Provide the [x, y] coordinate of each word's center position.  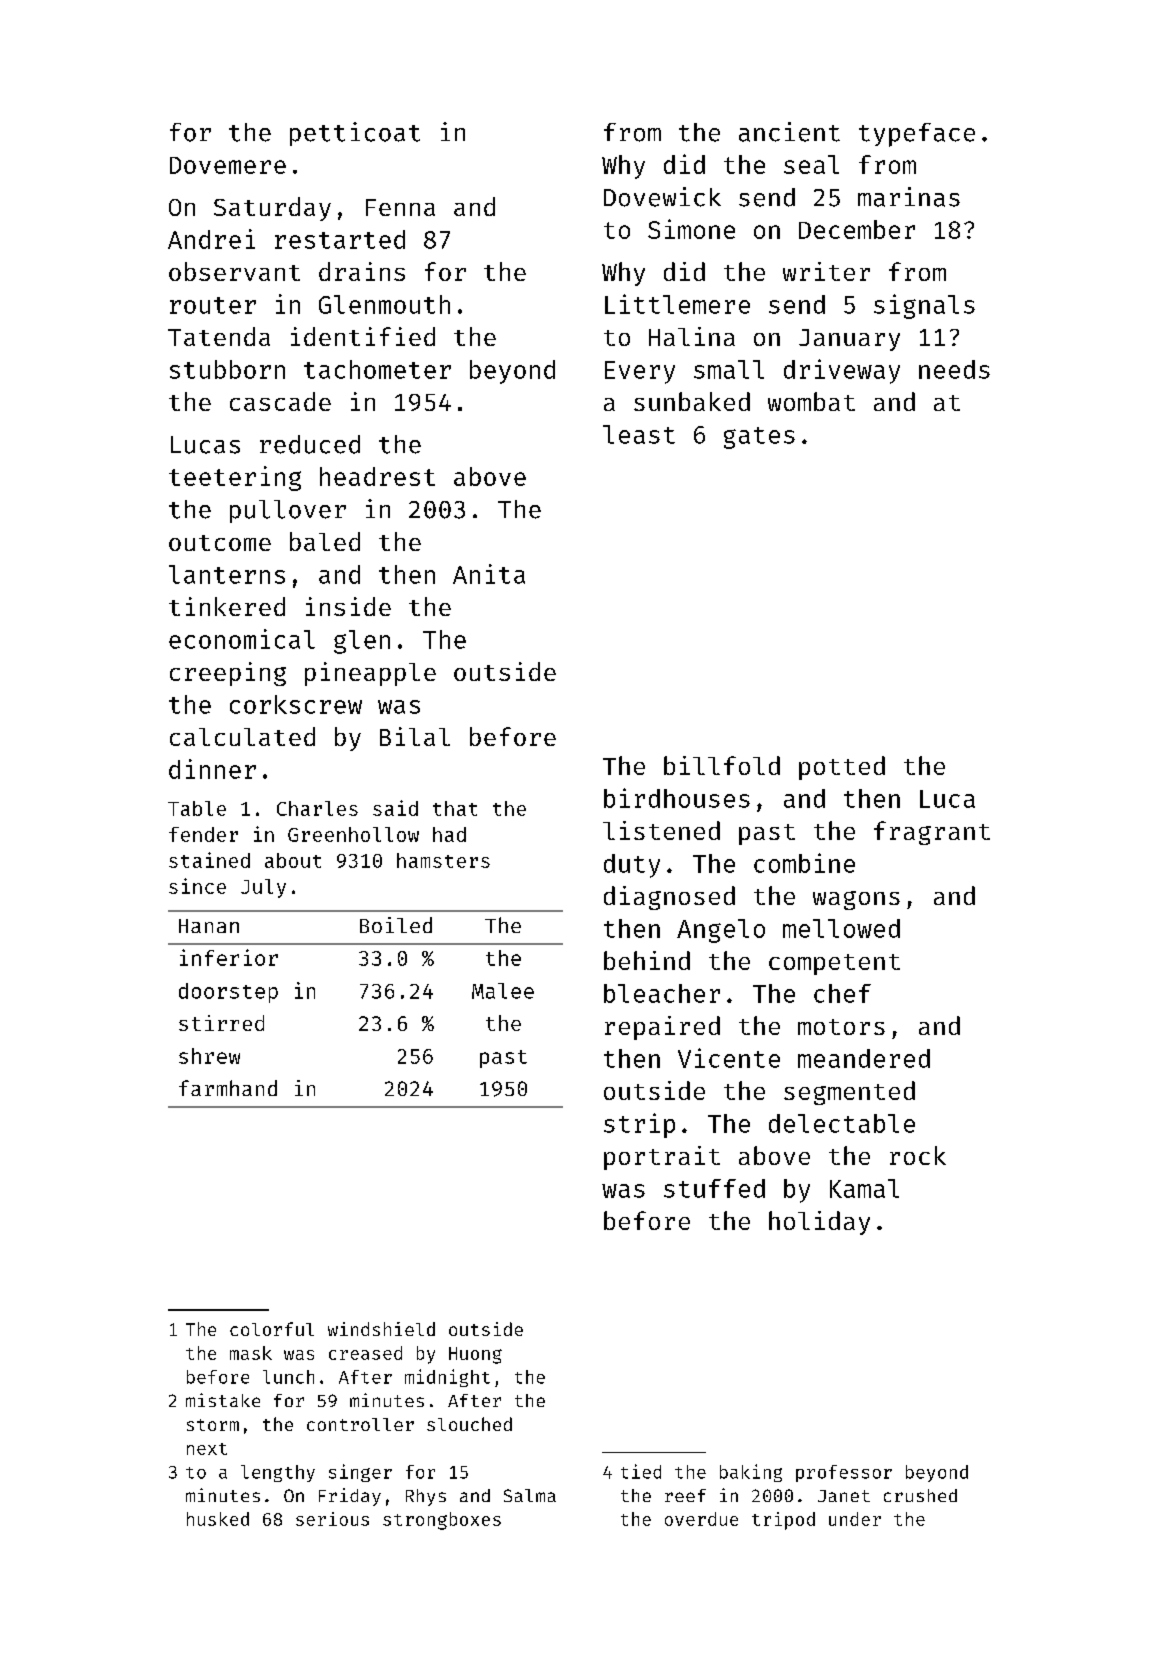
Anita [489, 574]
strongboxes [442, 1521]
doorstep [228, 993]
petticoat [355, 134]
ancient [789, 132]
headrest [377, 476]
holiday [819, 1223]
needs [954, 369]
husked [218, 1519]
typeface [917, 135]
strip [639, 1125]
